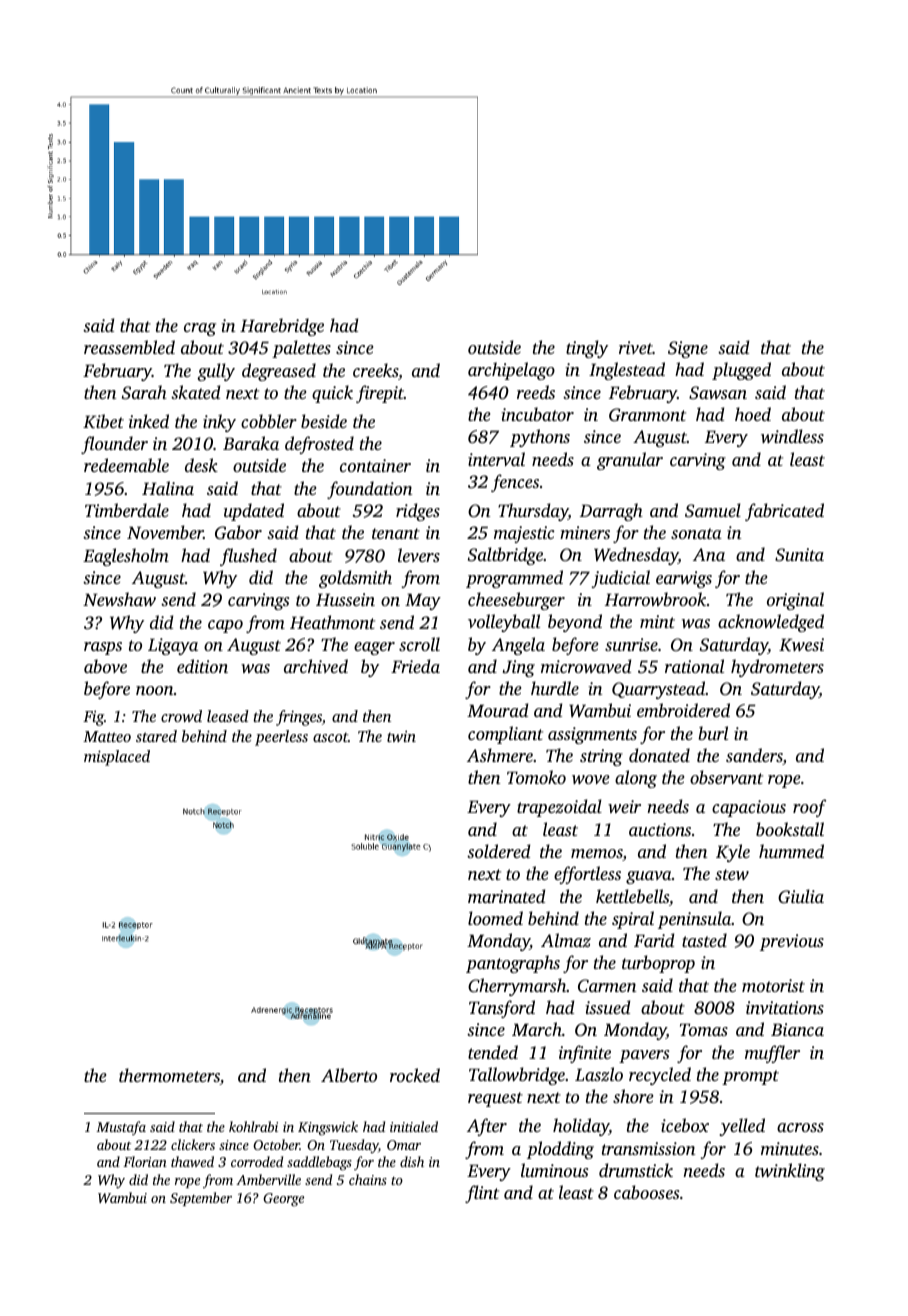 Image resolution: width=908 pixels, height=1316 pixels. I want to click on George, so click(283, 1199).
